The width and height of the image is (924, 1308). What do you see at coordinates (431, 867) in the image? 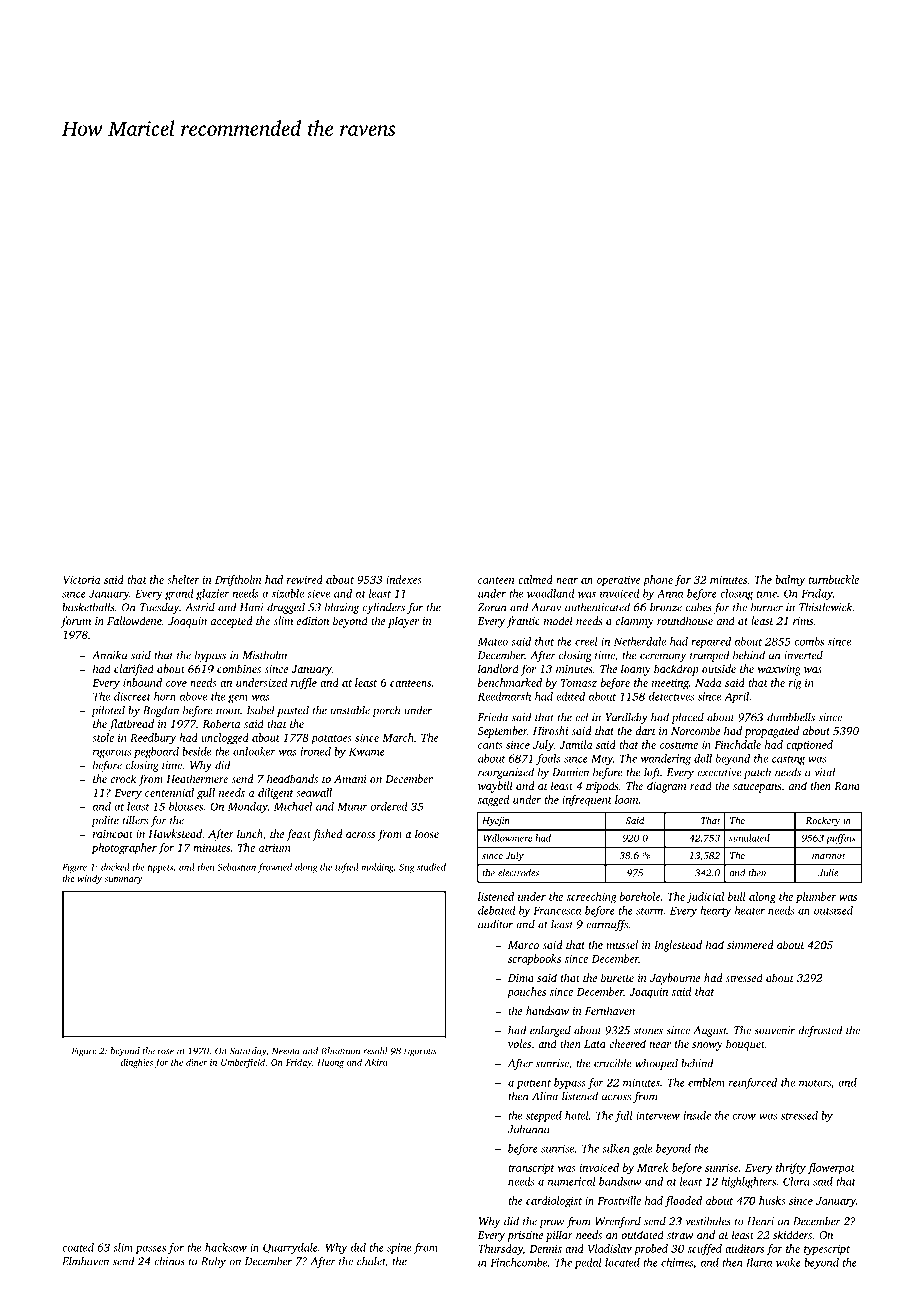
I see `studied` at bounding box center [431, 867].
